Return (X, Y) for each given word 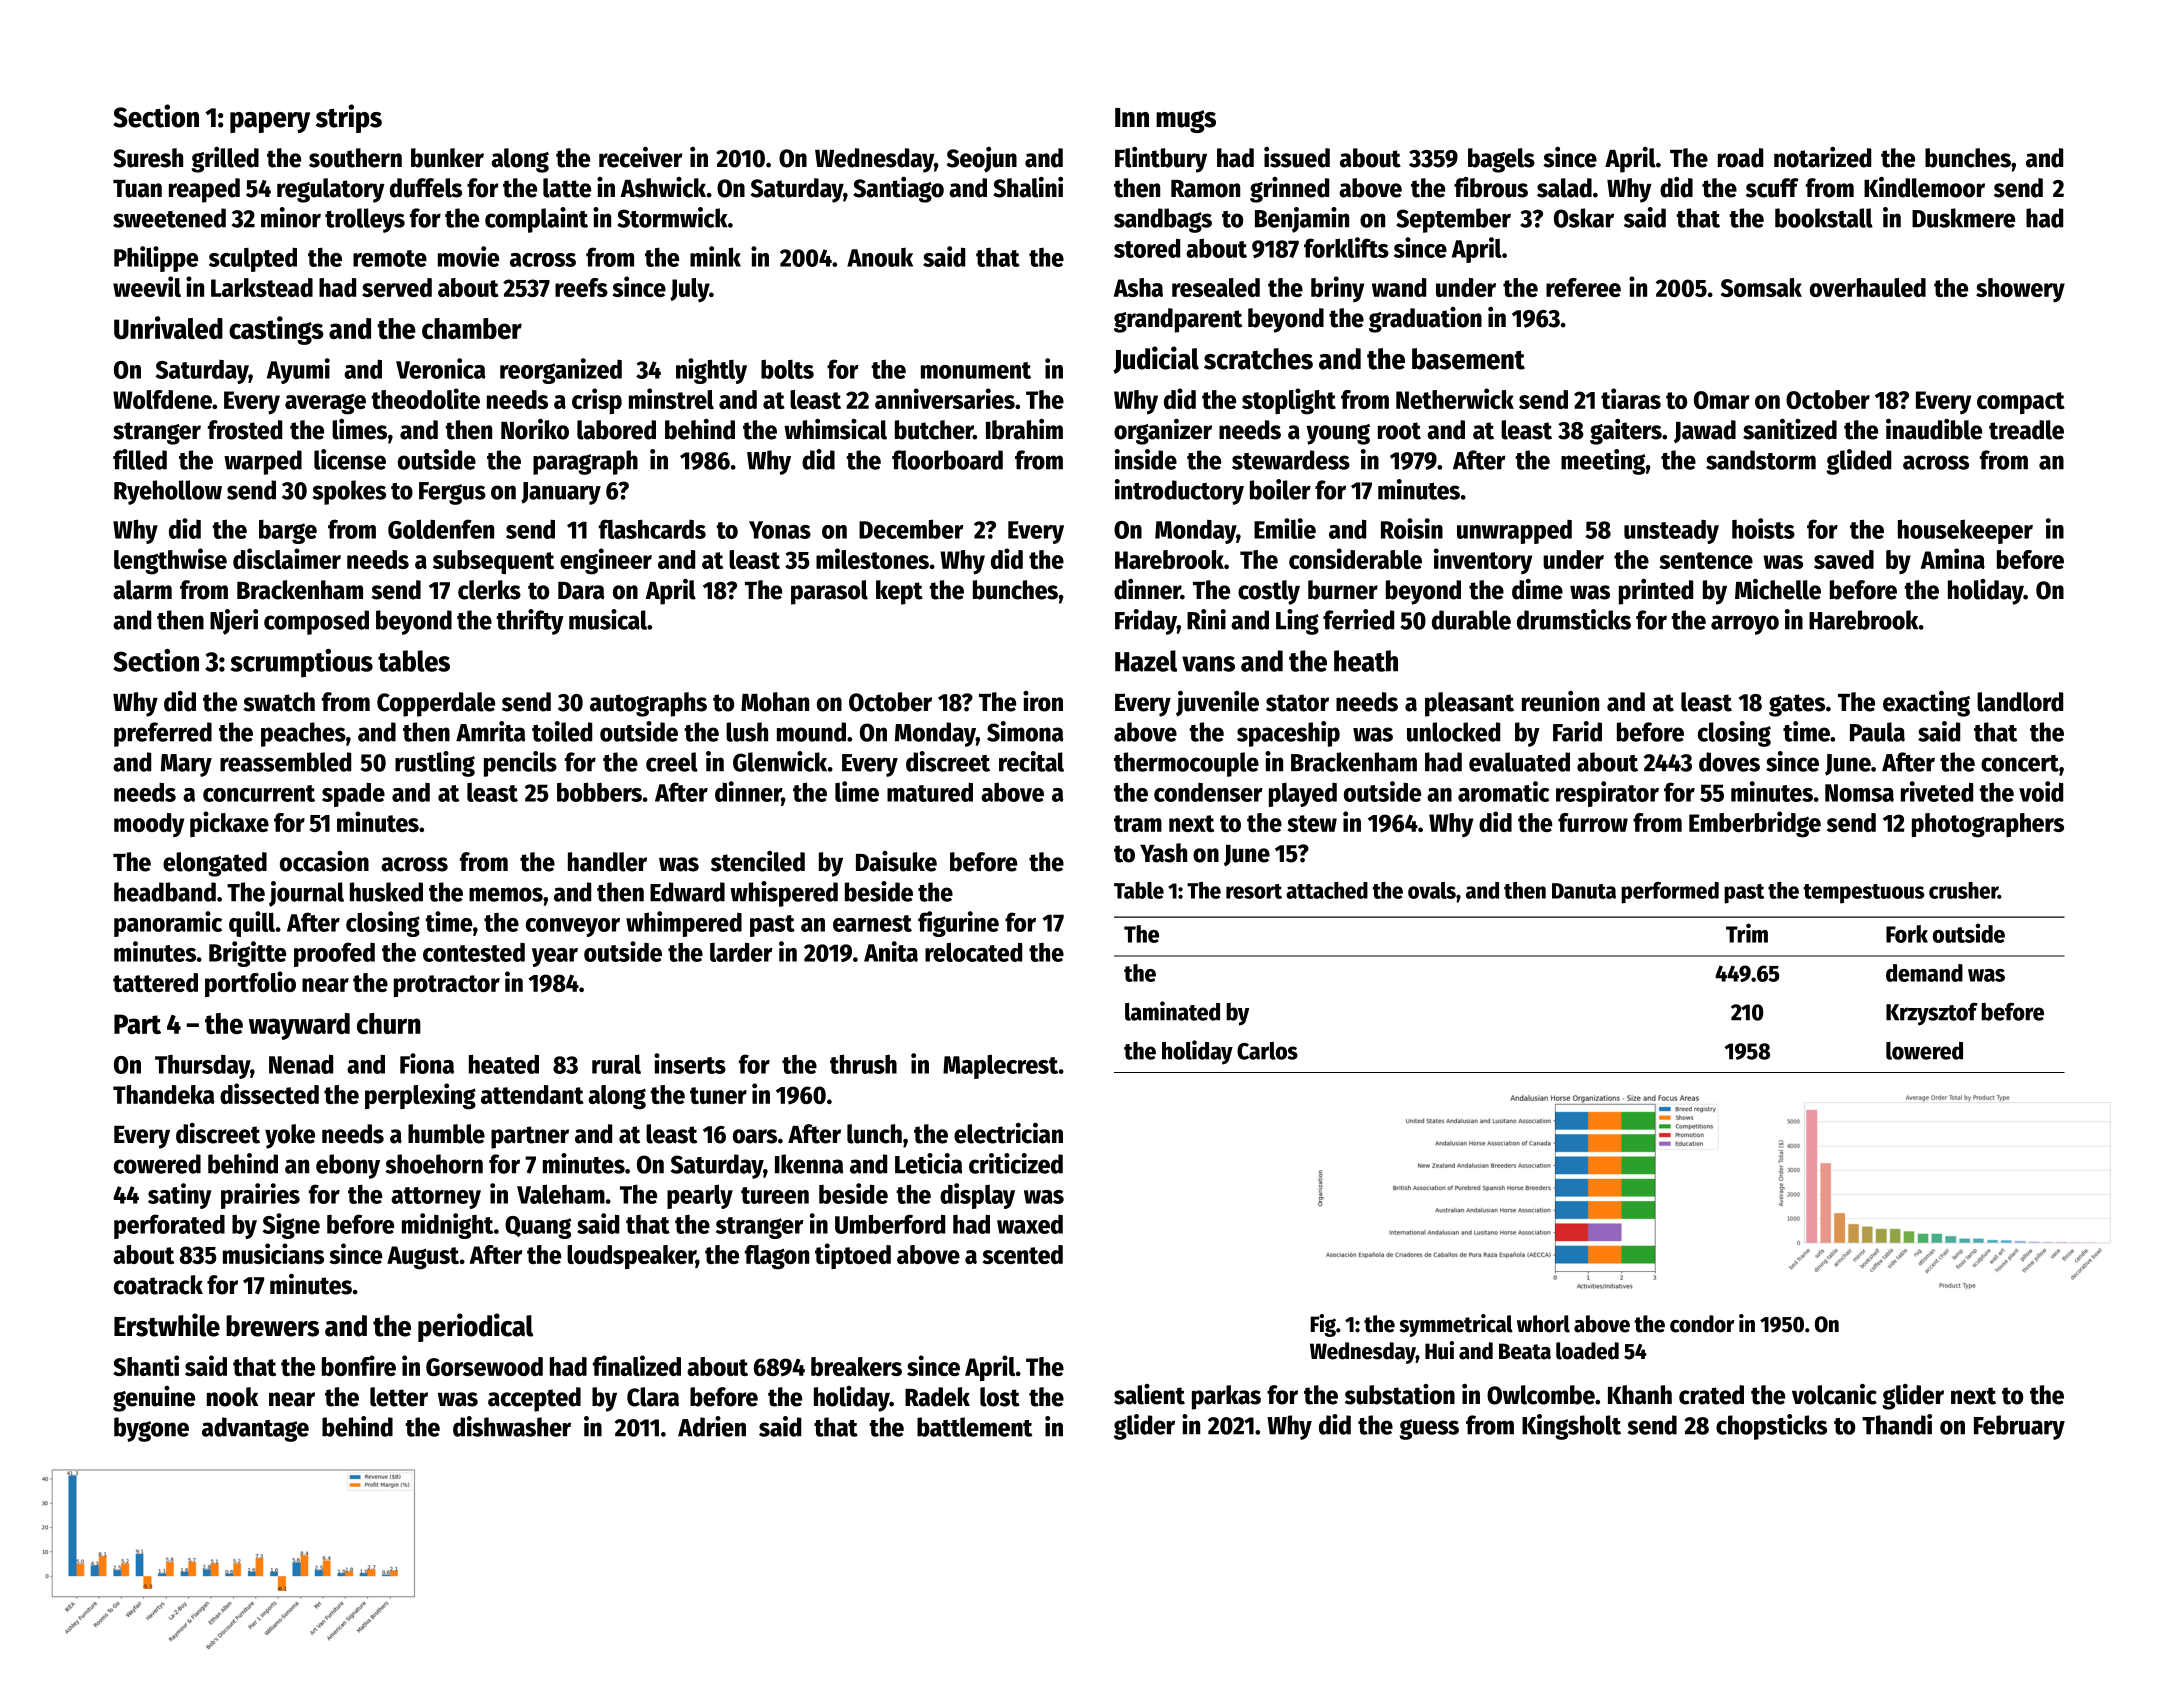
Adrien (712, 1426)
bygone (151, 1429)
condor (1702, 1324)
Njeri (234, 622)
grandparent (1178, 320)
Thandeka (164, 1094)
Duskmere (1963, 218)
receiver (640, 157)
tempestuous (1863, 894)
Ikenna (809, 1164)
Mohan (775, 702)
